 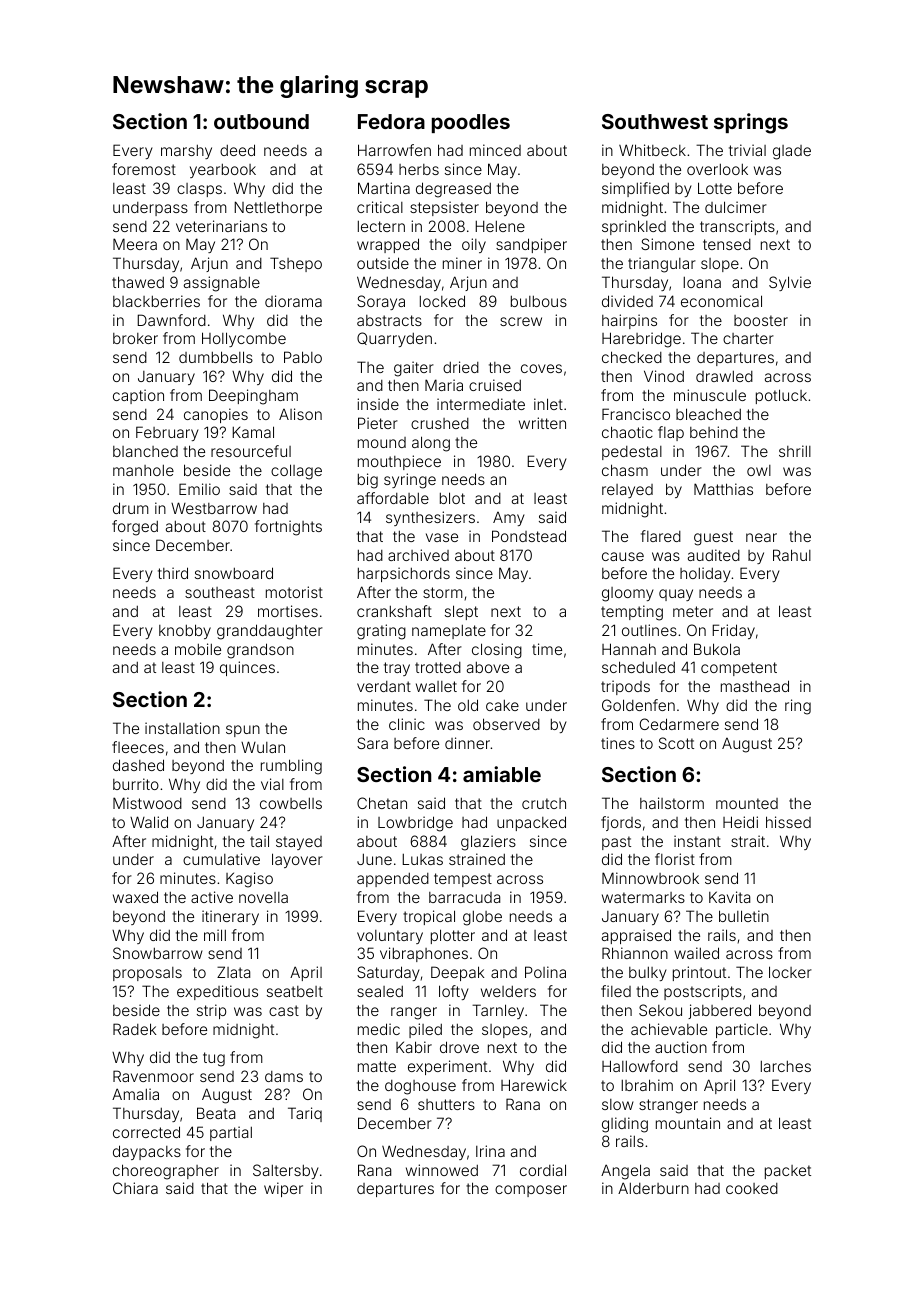 I want to click on outbound, so click(x=261, y=121).
